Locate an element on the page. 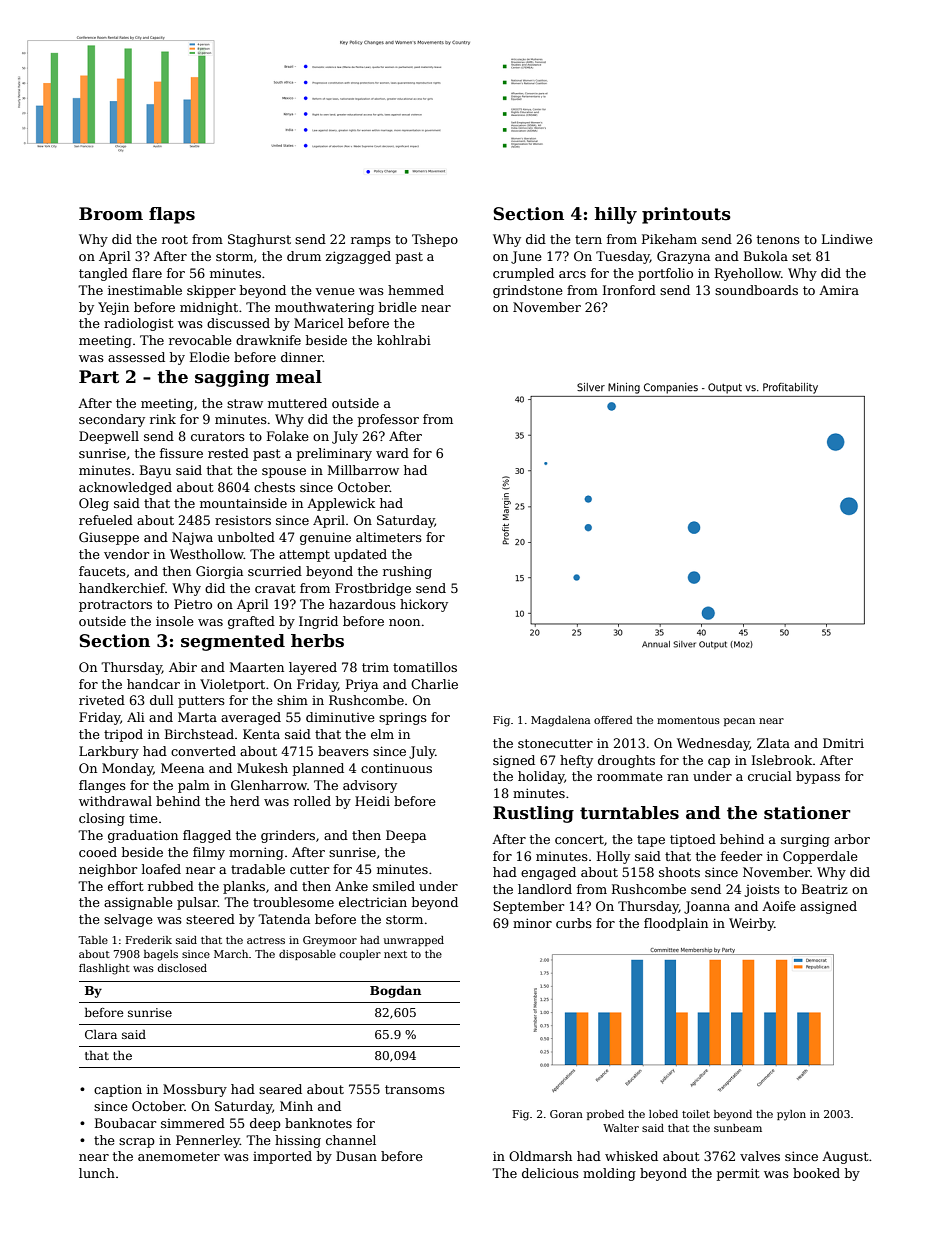 The image size is (952, 1233). surging is located at coordinates (805, 840).
